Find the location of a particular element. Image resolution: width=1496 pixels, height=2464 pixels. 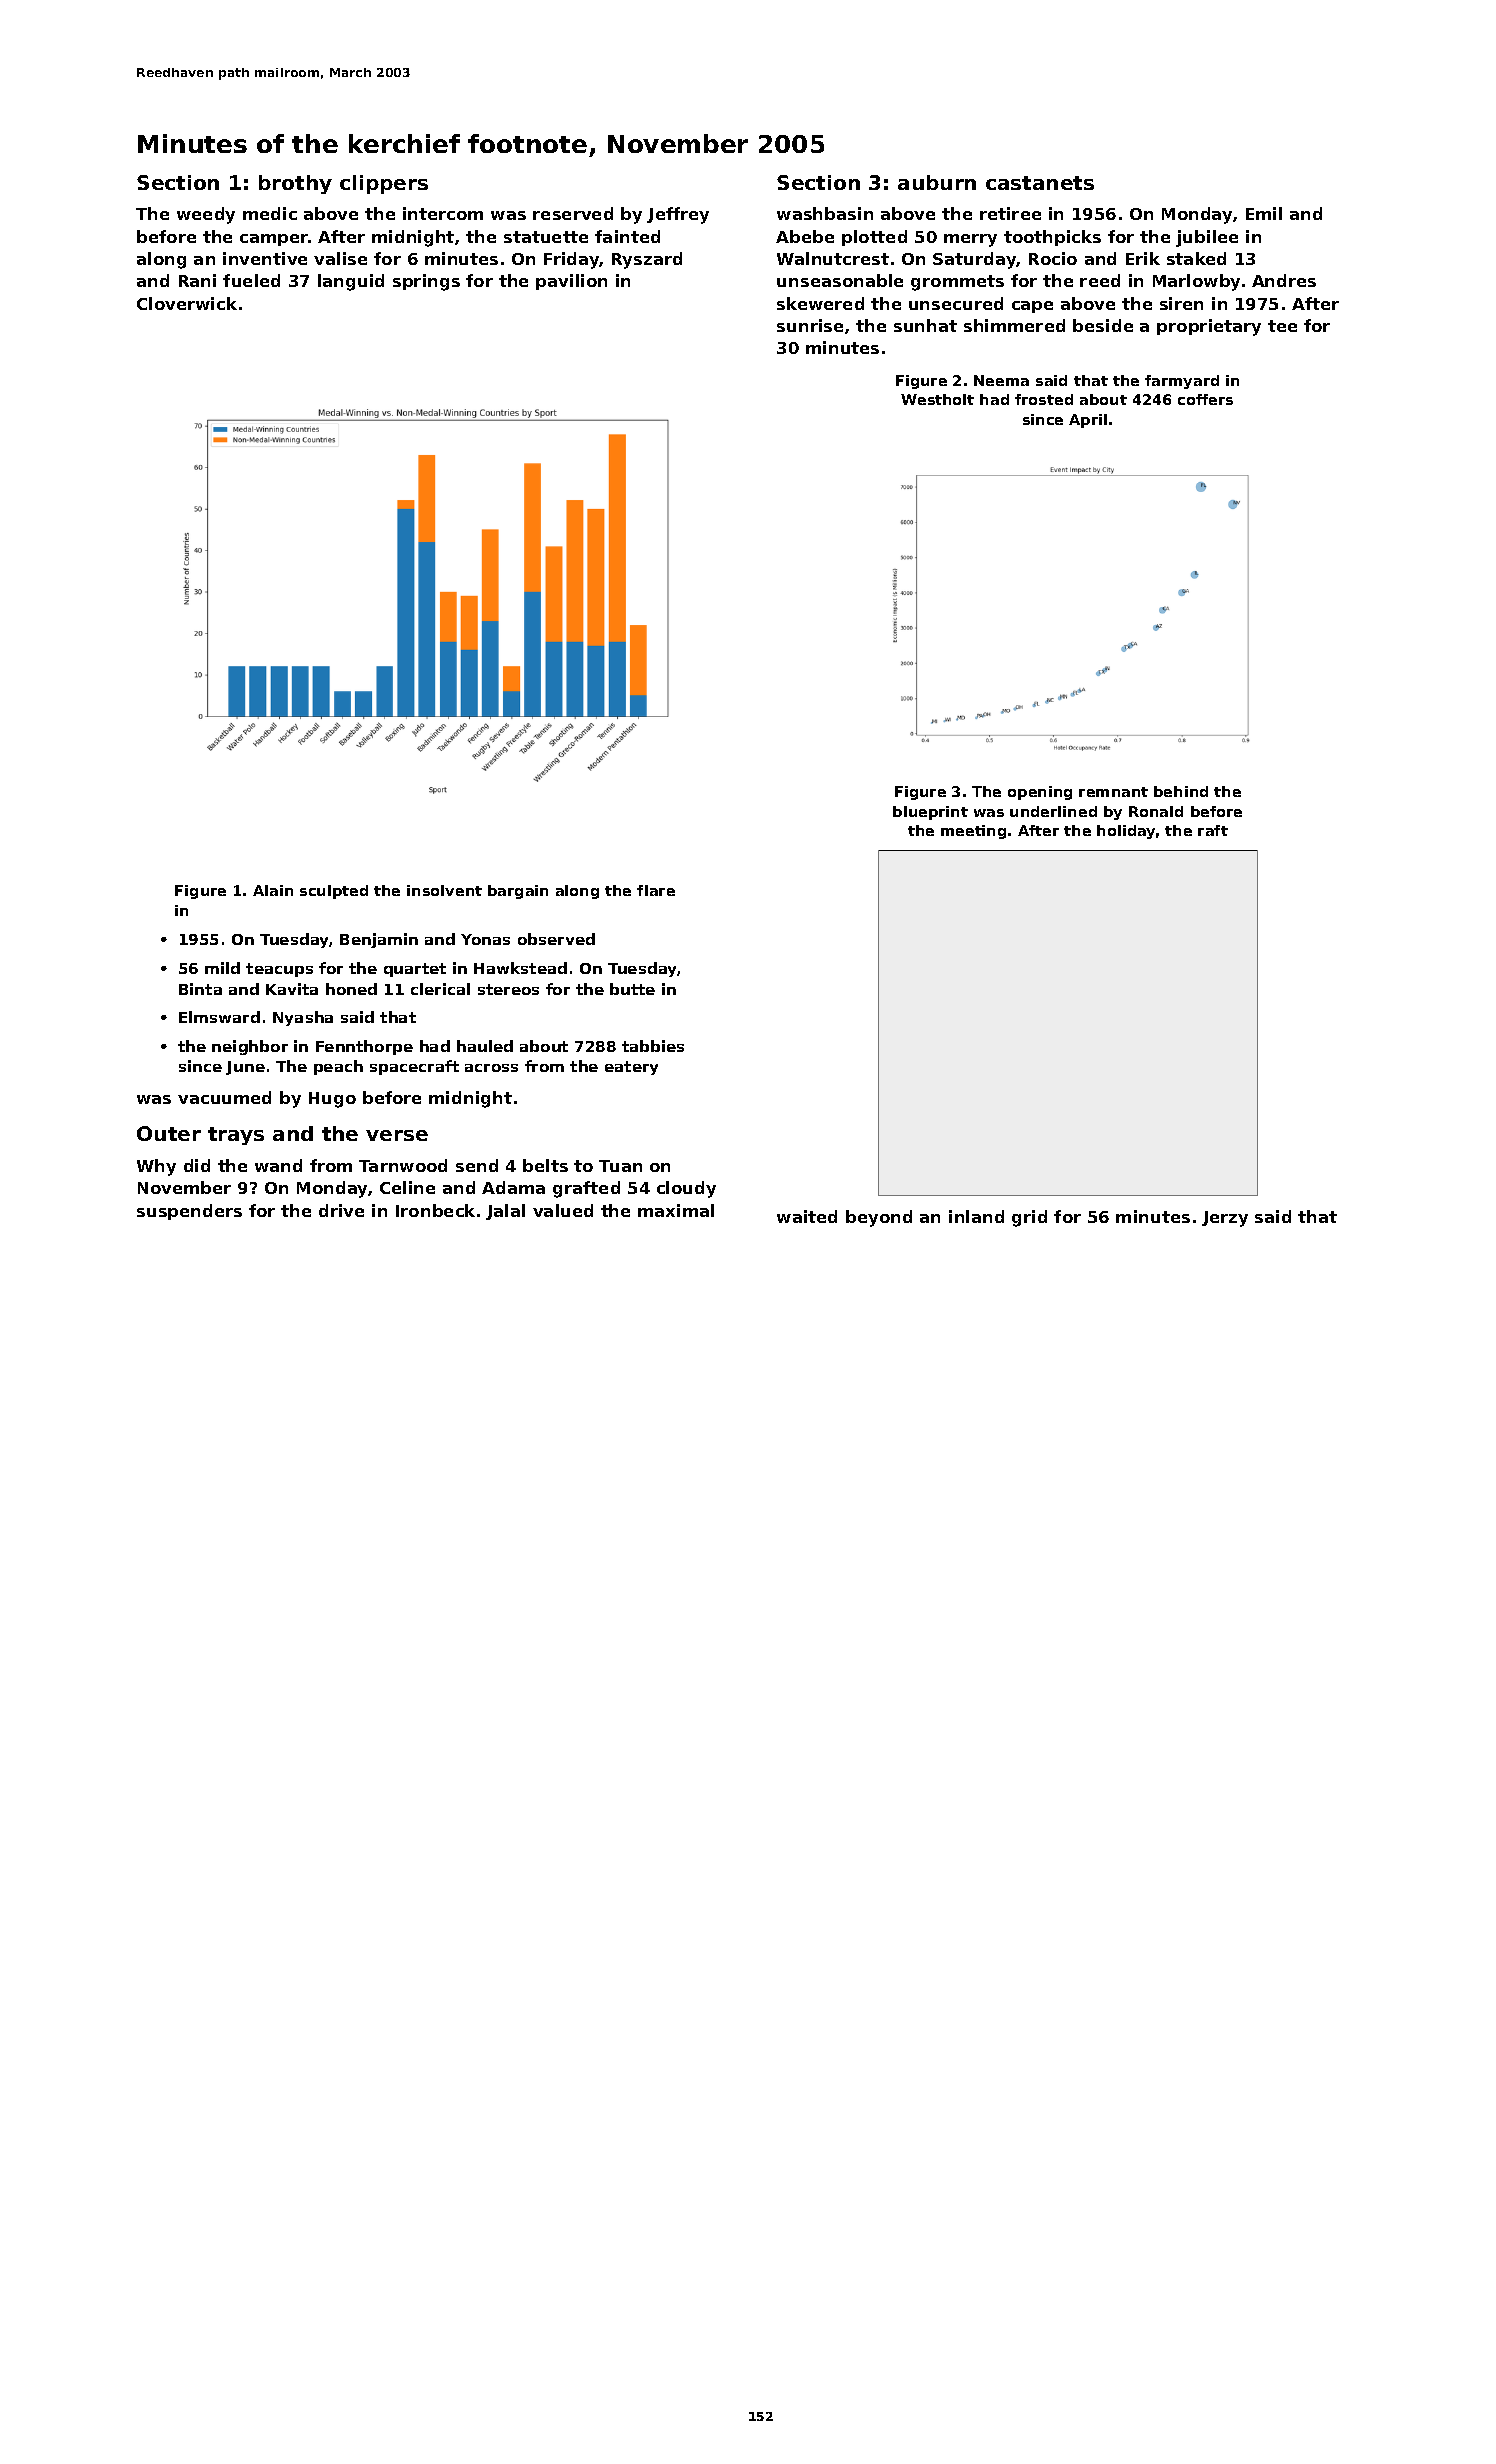

Jeffrey is located at coordinates (678, 215).
